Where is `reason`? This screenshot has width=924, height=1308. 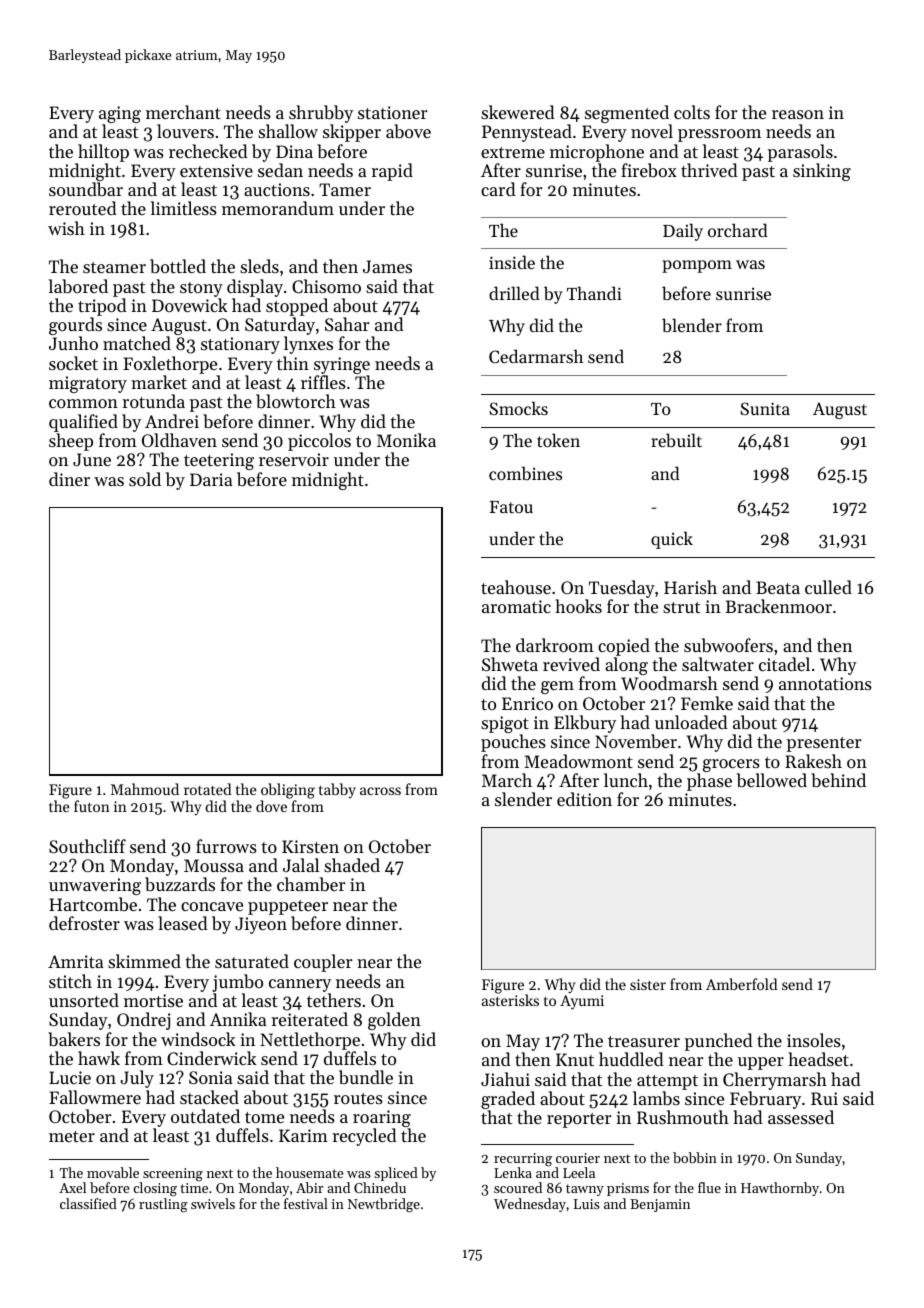 reason is located at coordinates (798, 114).
